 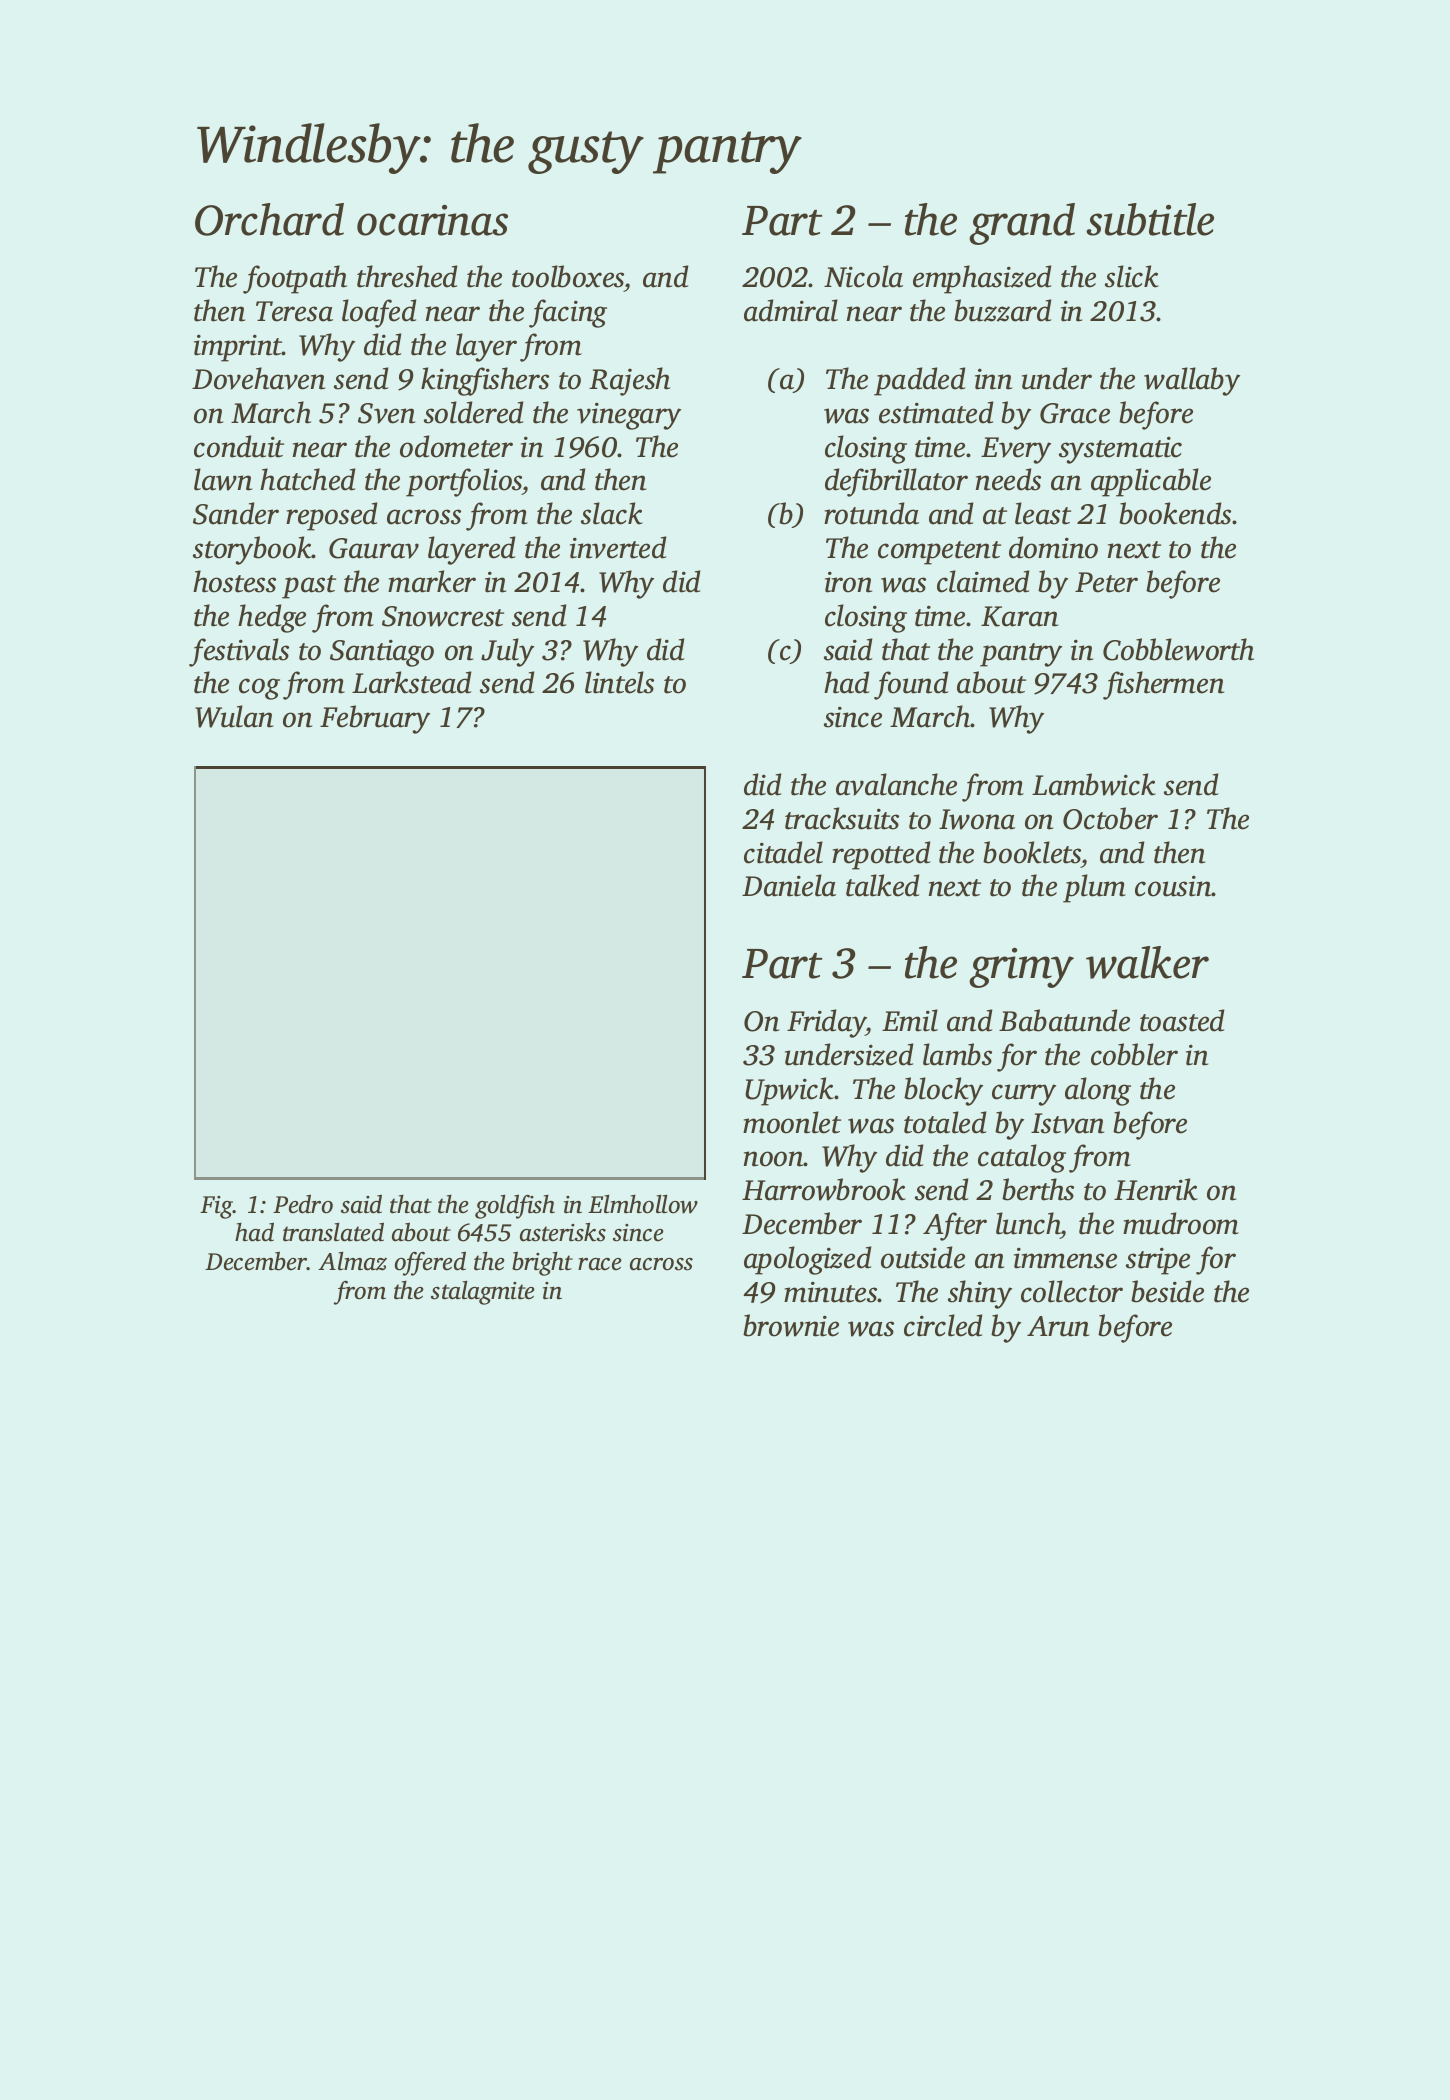 What do you see at coordinates (1178, 649) in the screenshot?
I see `Cobbleworth` at bounding box center [1178, 649].
